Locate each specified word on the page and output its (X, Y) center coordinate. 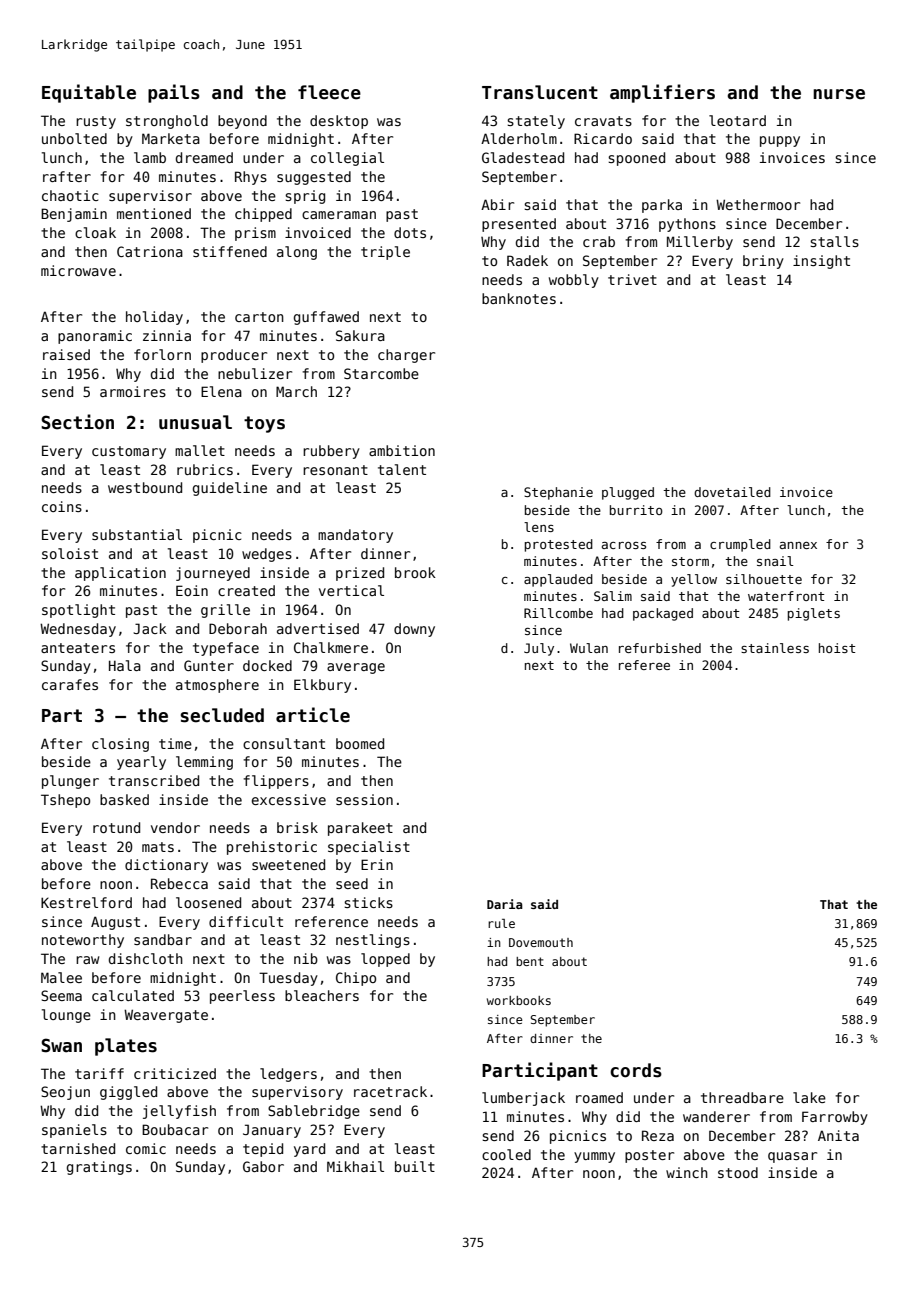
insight (821, 262)
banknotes (519, 298)
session (364, 799)
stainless (775, 648)
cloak (95, 232)
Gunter (209, 665)
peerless (242, 997)
